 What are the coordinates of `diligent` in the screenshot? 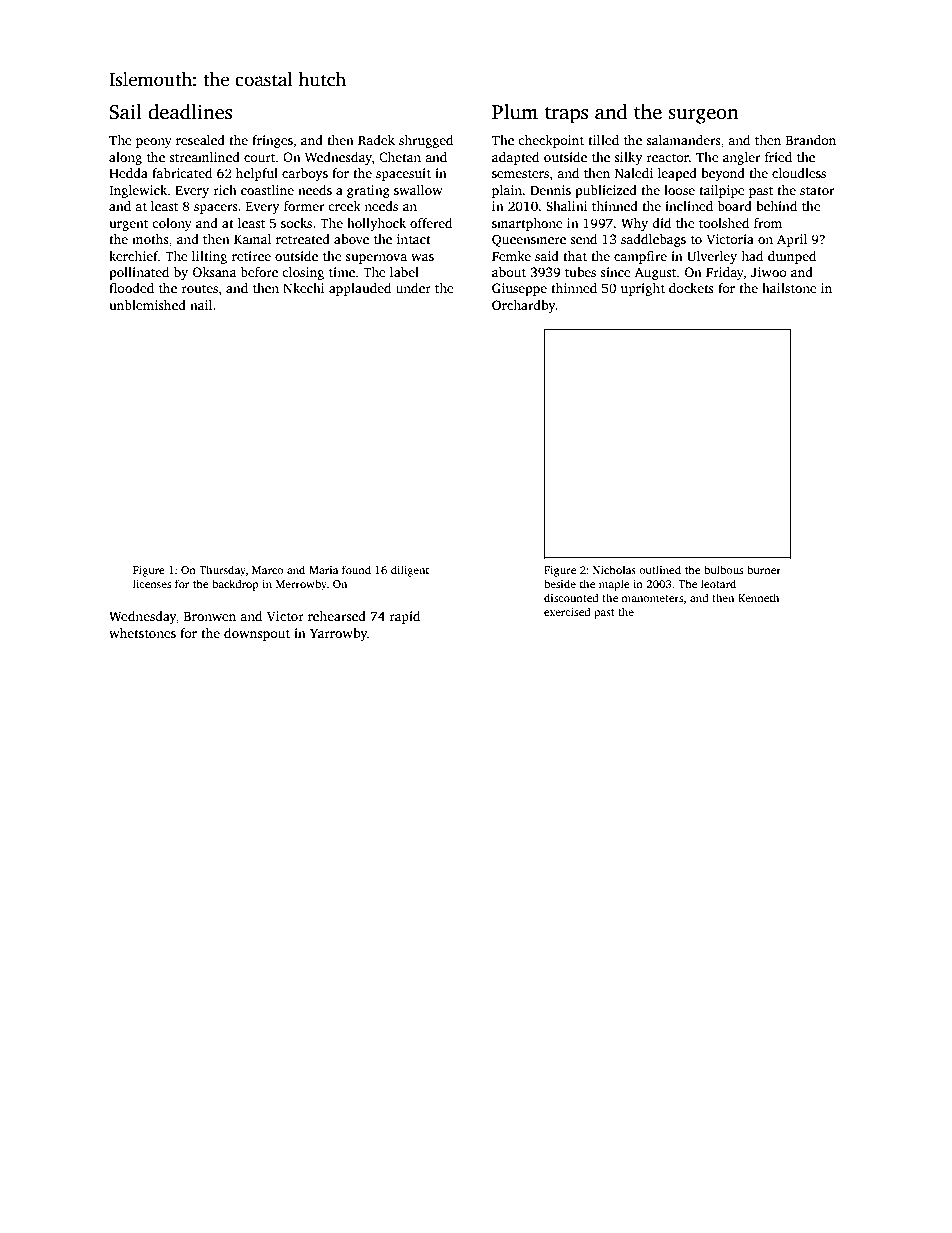 It's located at (410, 571).
